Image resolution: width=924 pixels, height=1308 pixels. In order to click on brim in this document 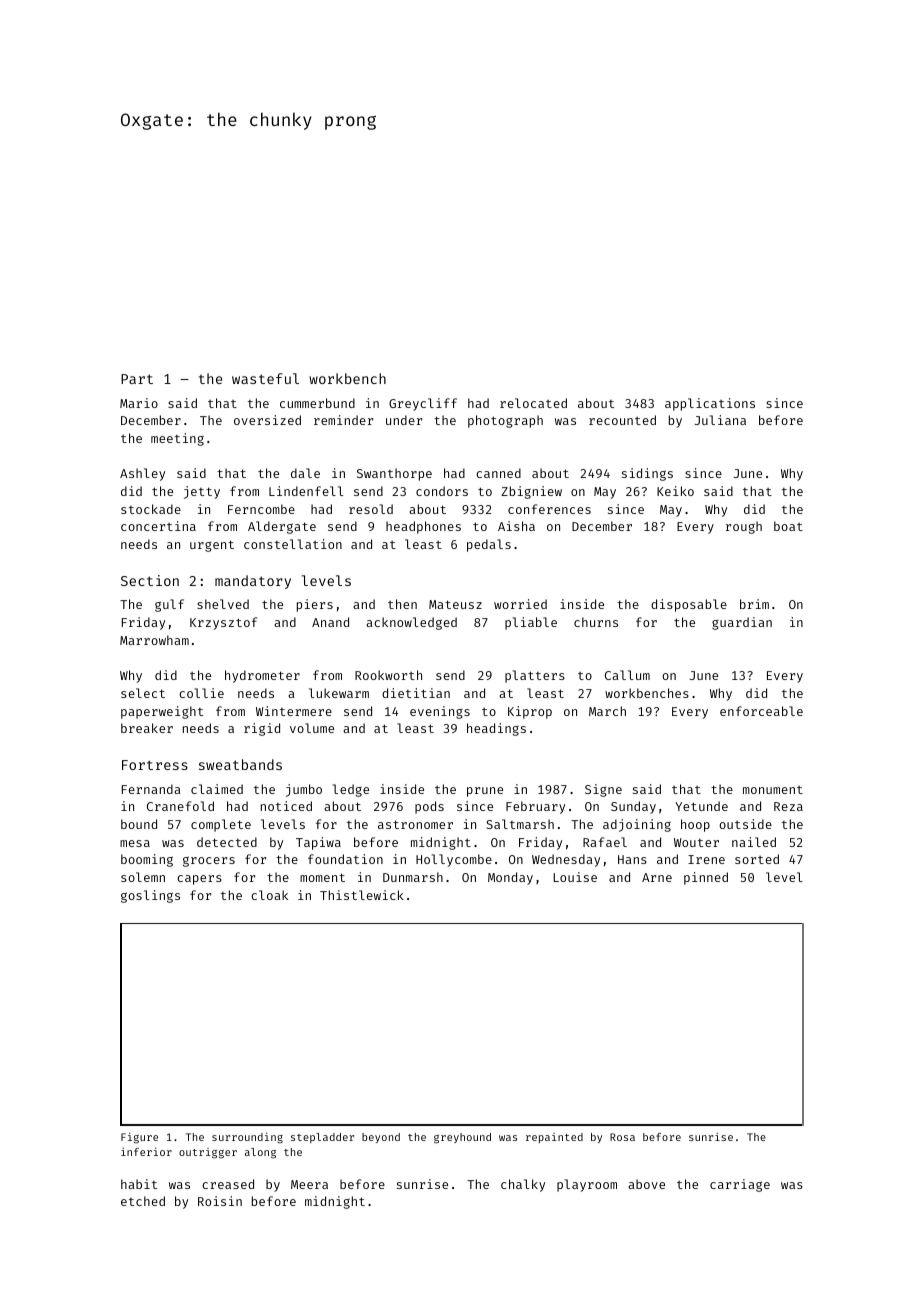, I will do `click(754, 604)`.
